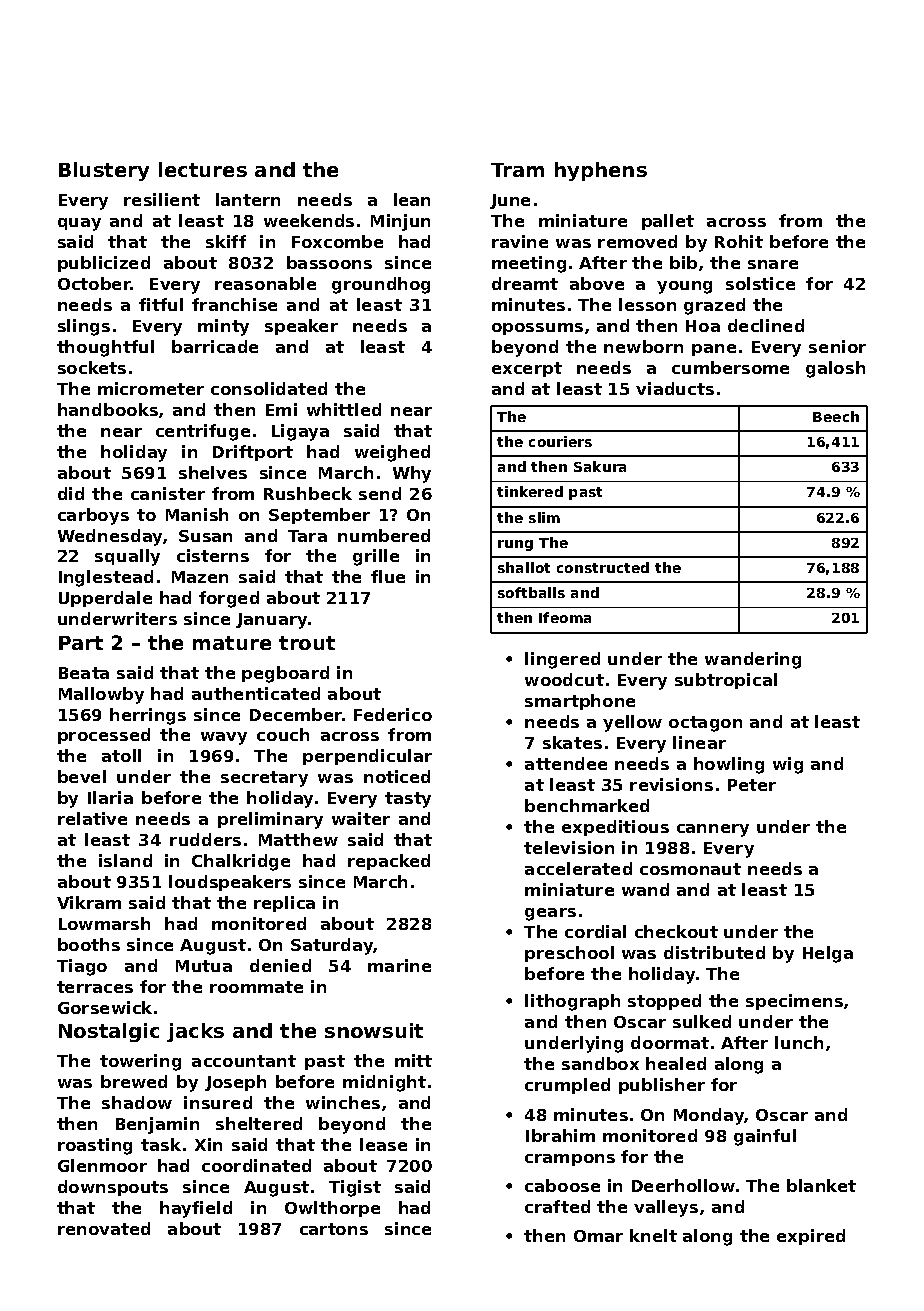 The height and width of the screenshot is (1311, 924). I want to click on Blustery, so click(104, 171).
